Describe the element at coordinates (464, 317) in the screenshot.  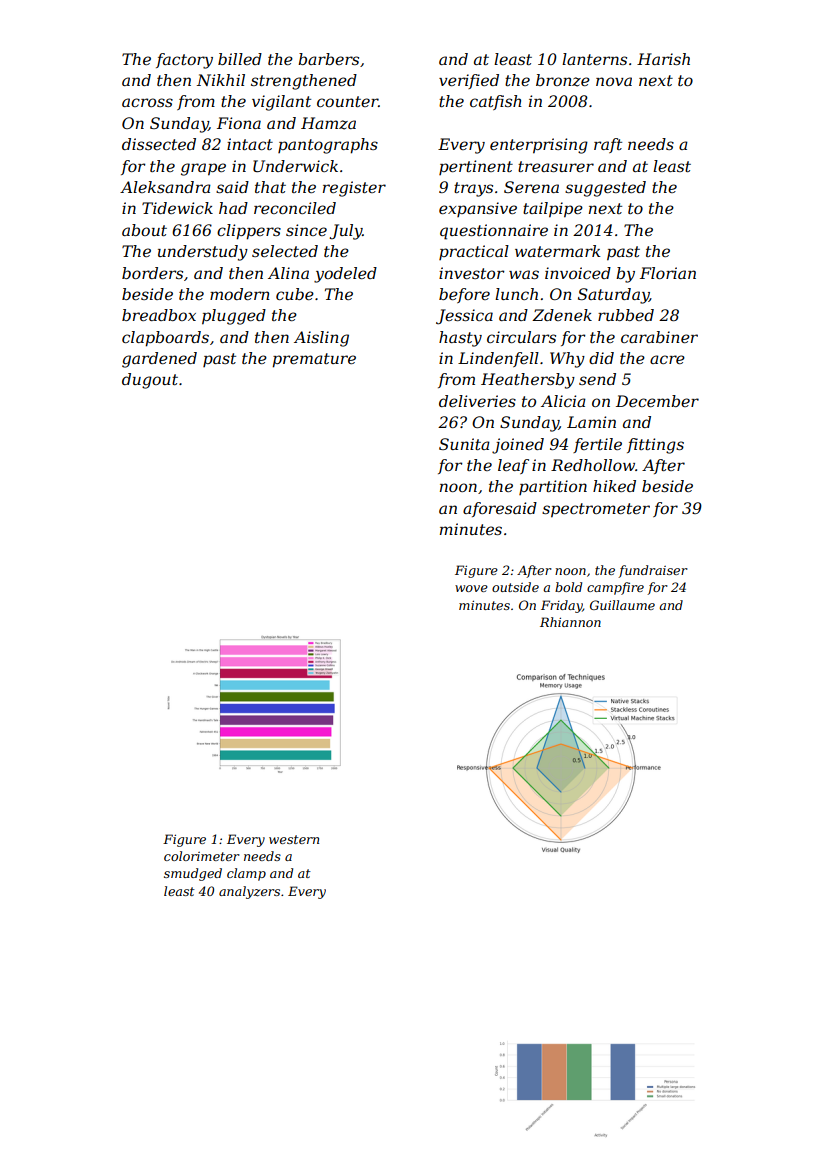
I see `Jessica` at that location.
